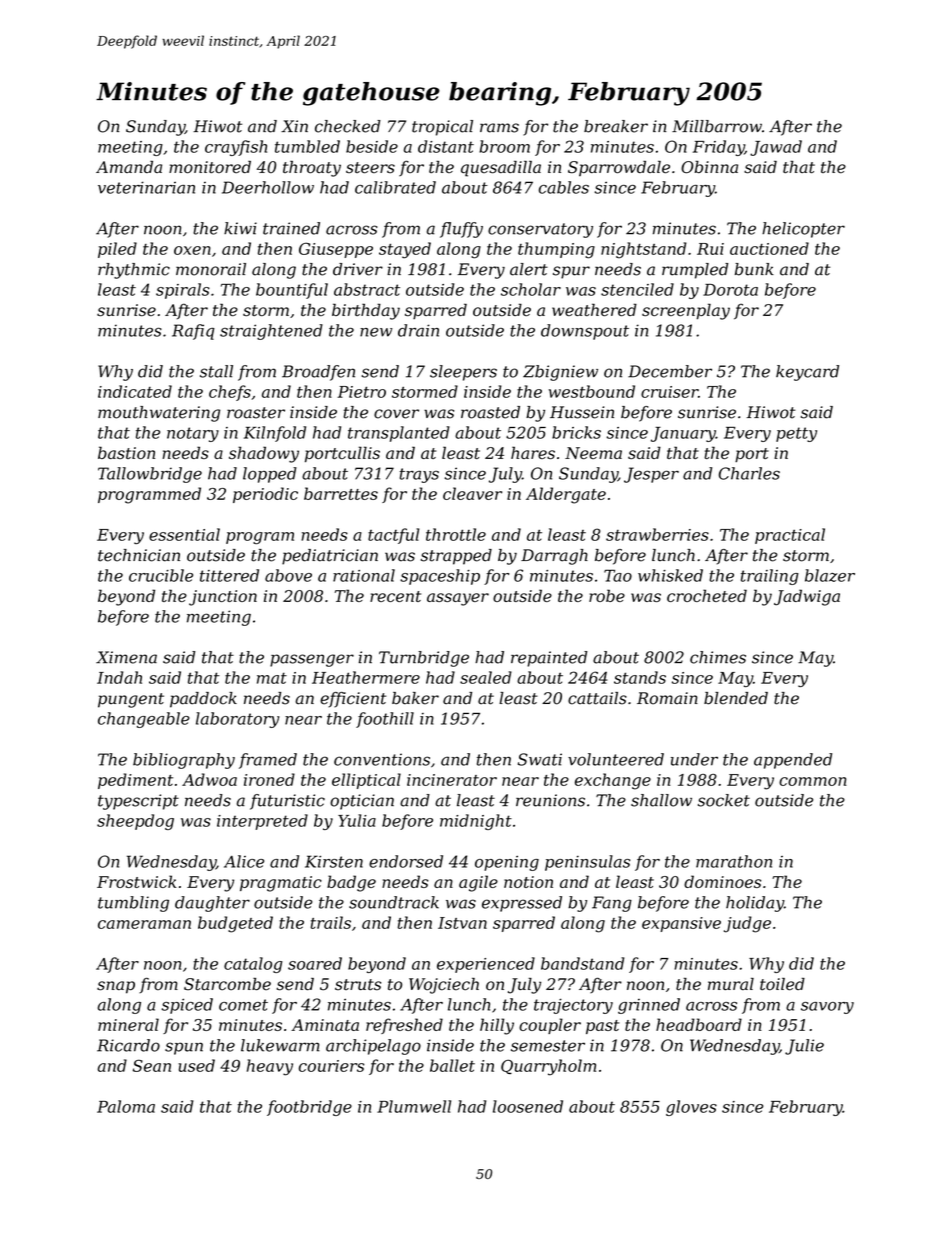 The height and width of the screenshot is (1233, 952). Describe the element at coordinates (236, 148) in the screenshot. I see `crayfish` at that location.
